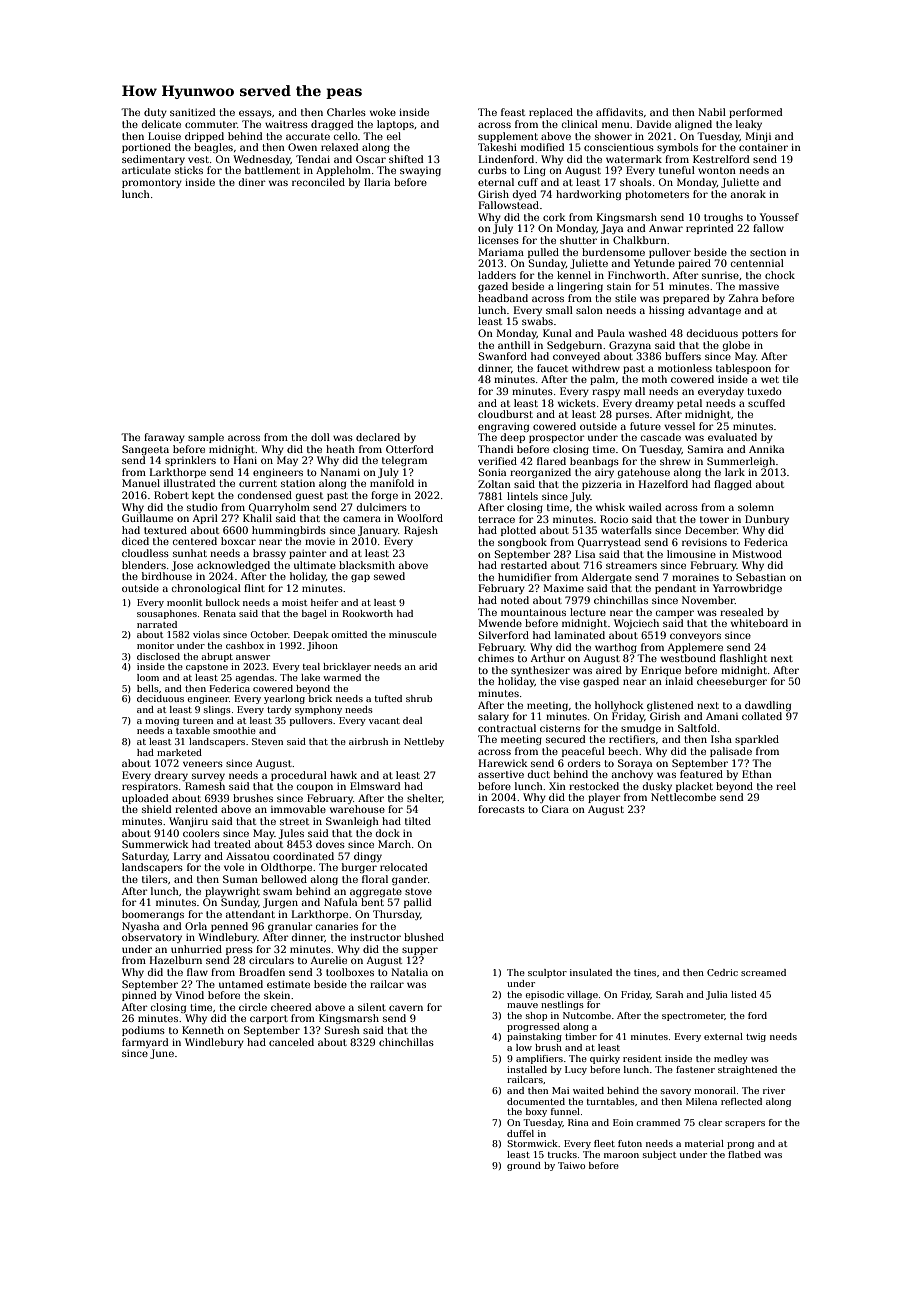 This page has width=924, height=1308. What do you see at coordinates (162, 1054) in the page?
I see `June` at bounding box center [162, 1054].
